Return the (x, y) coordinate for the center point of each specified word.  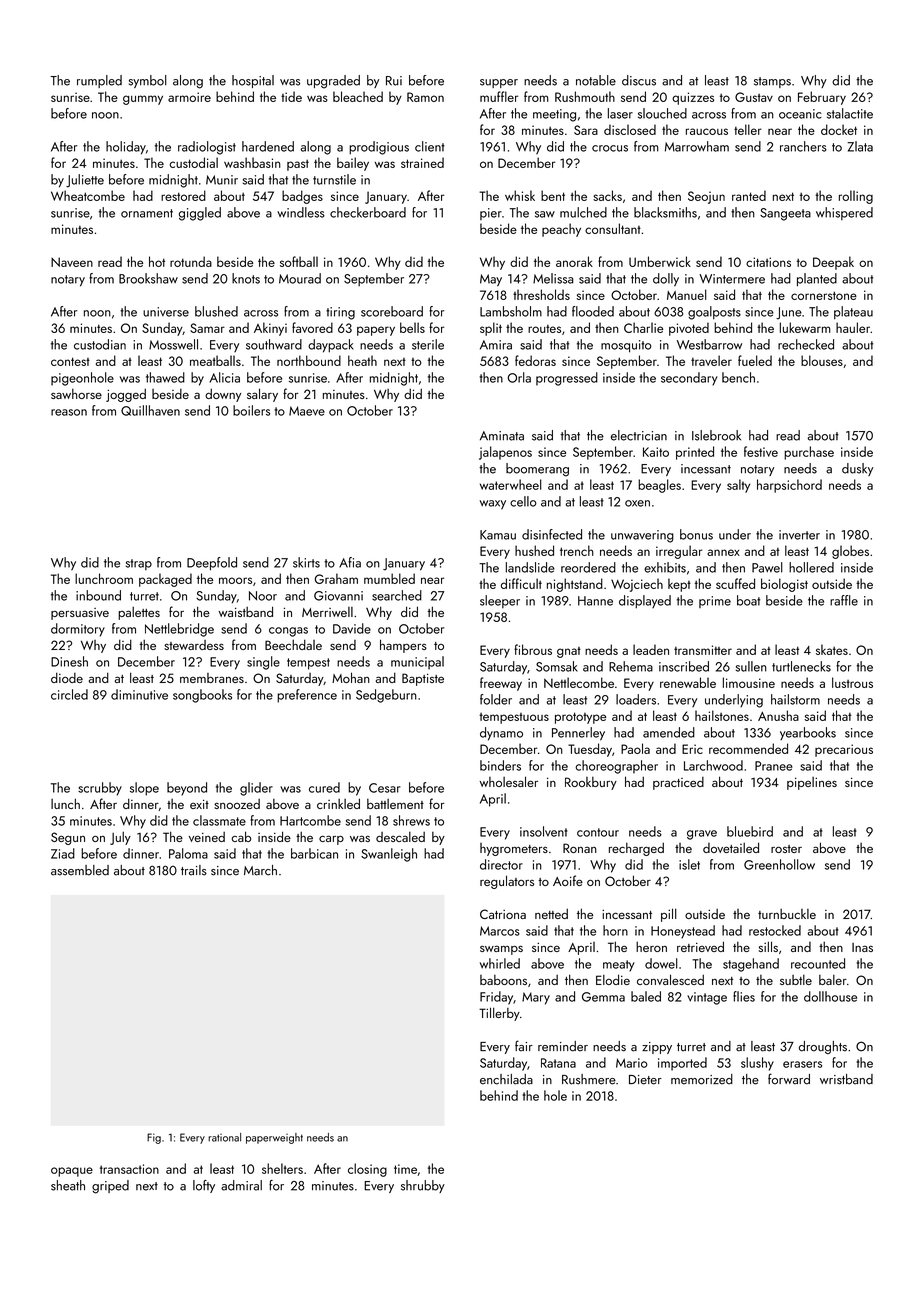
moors (235, 580)
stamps (772, 82)
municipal (417, 663)
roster (786, 849)
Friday (496, 998)
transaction (129, 1169)
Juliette (85, 181)
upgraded (333, 82)
